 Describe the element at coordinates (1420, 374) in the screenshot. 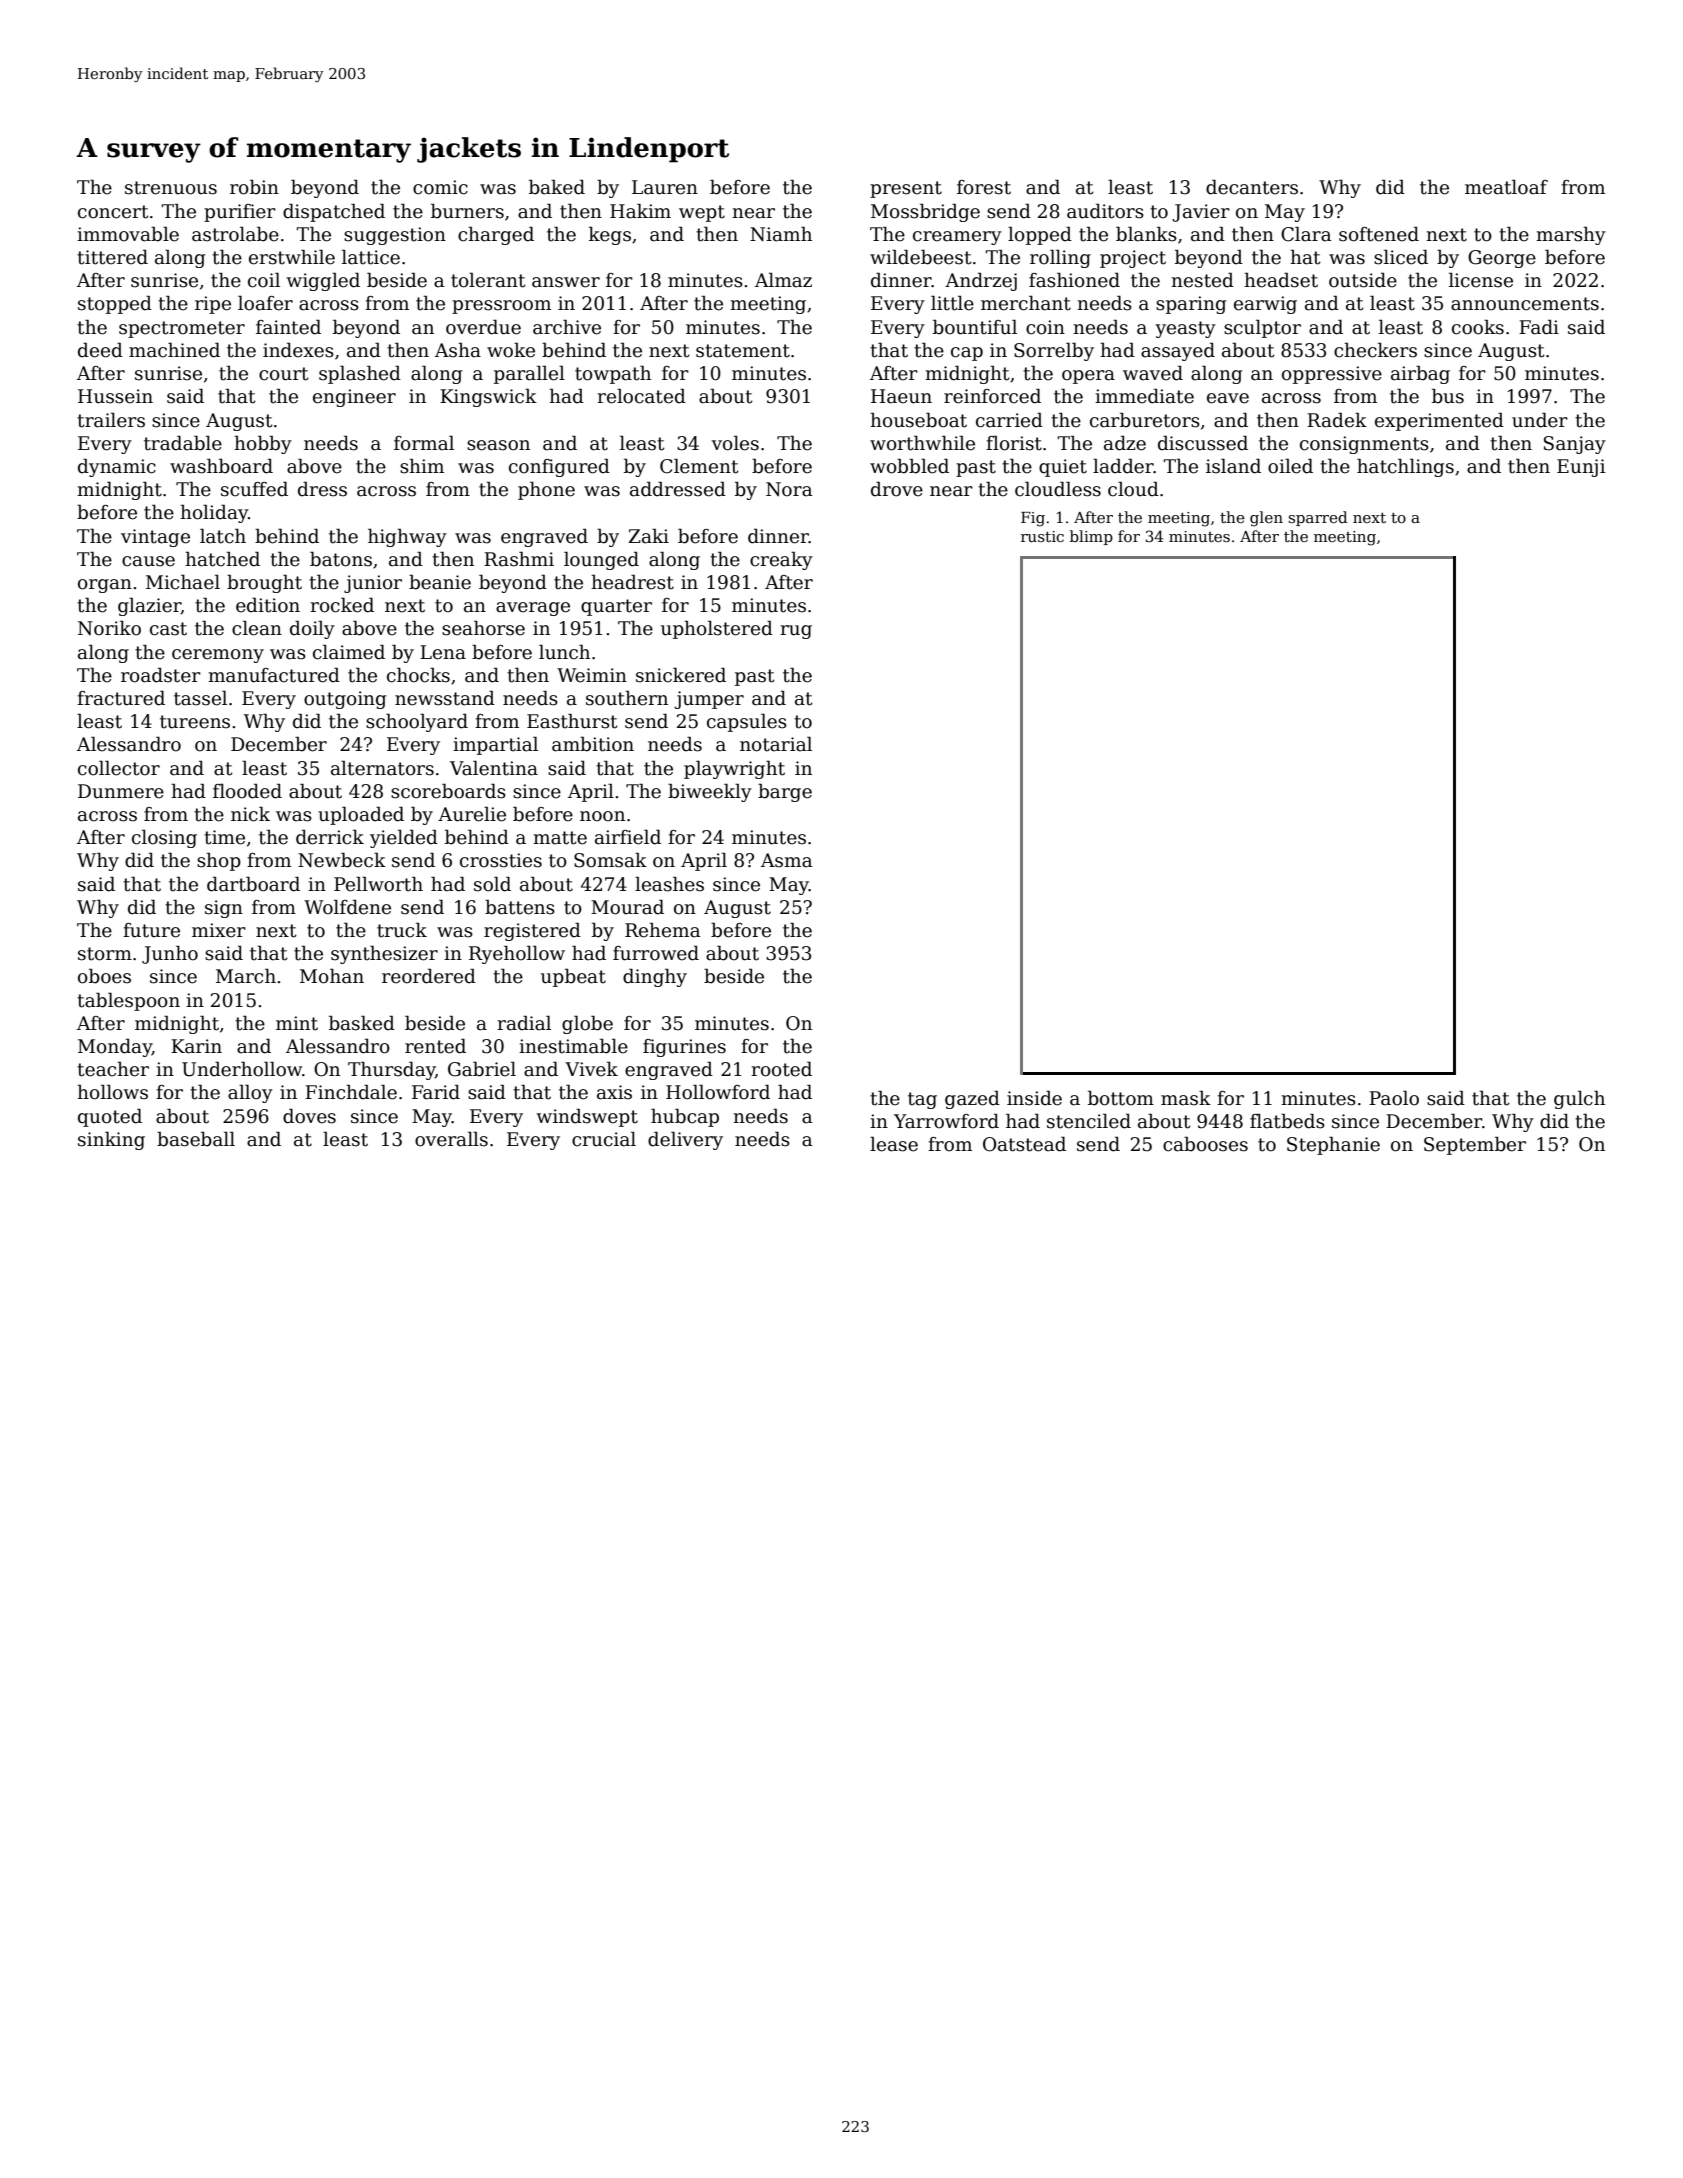

I see `airbag` at that location.
